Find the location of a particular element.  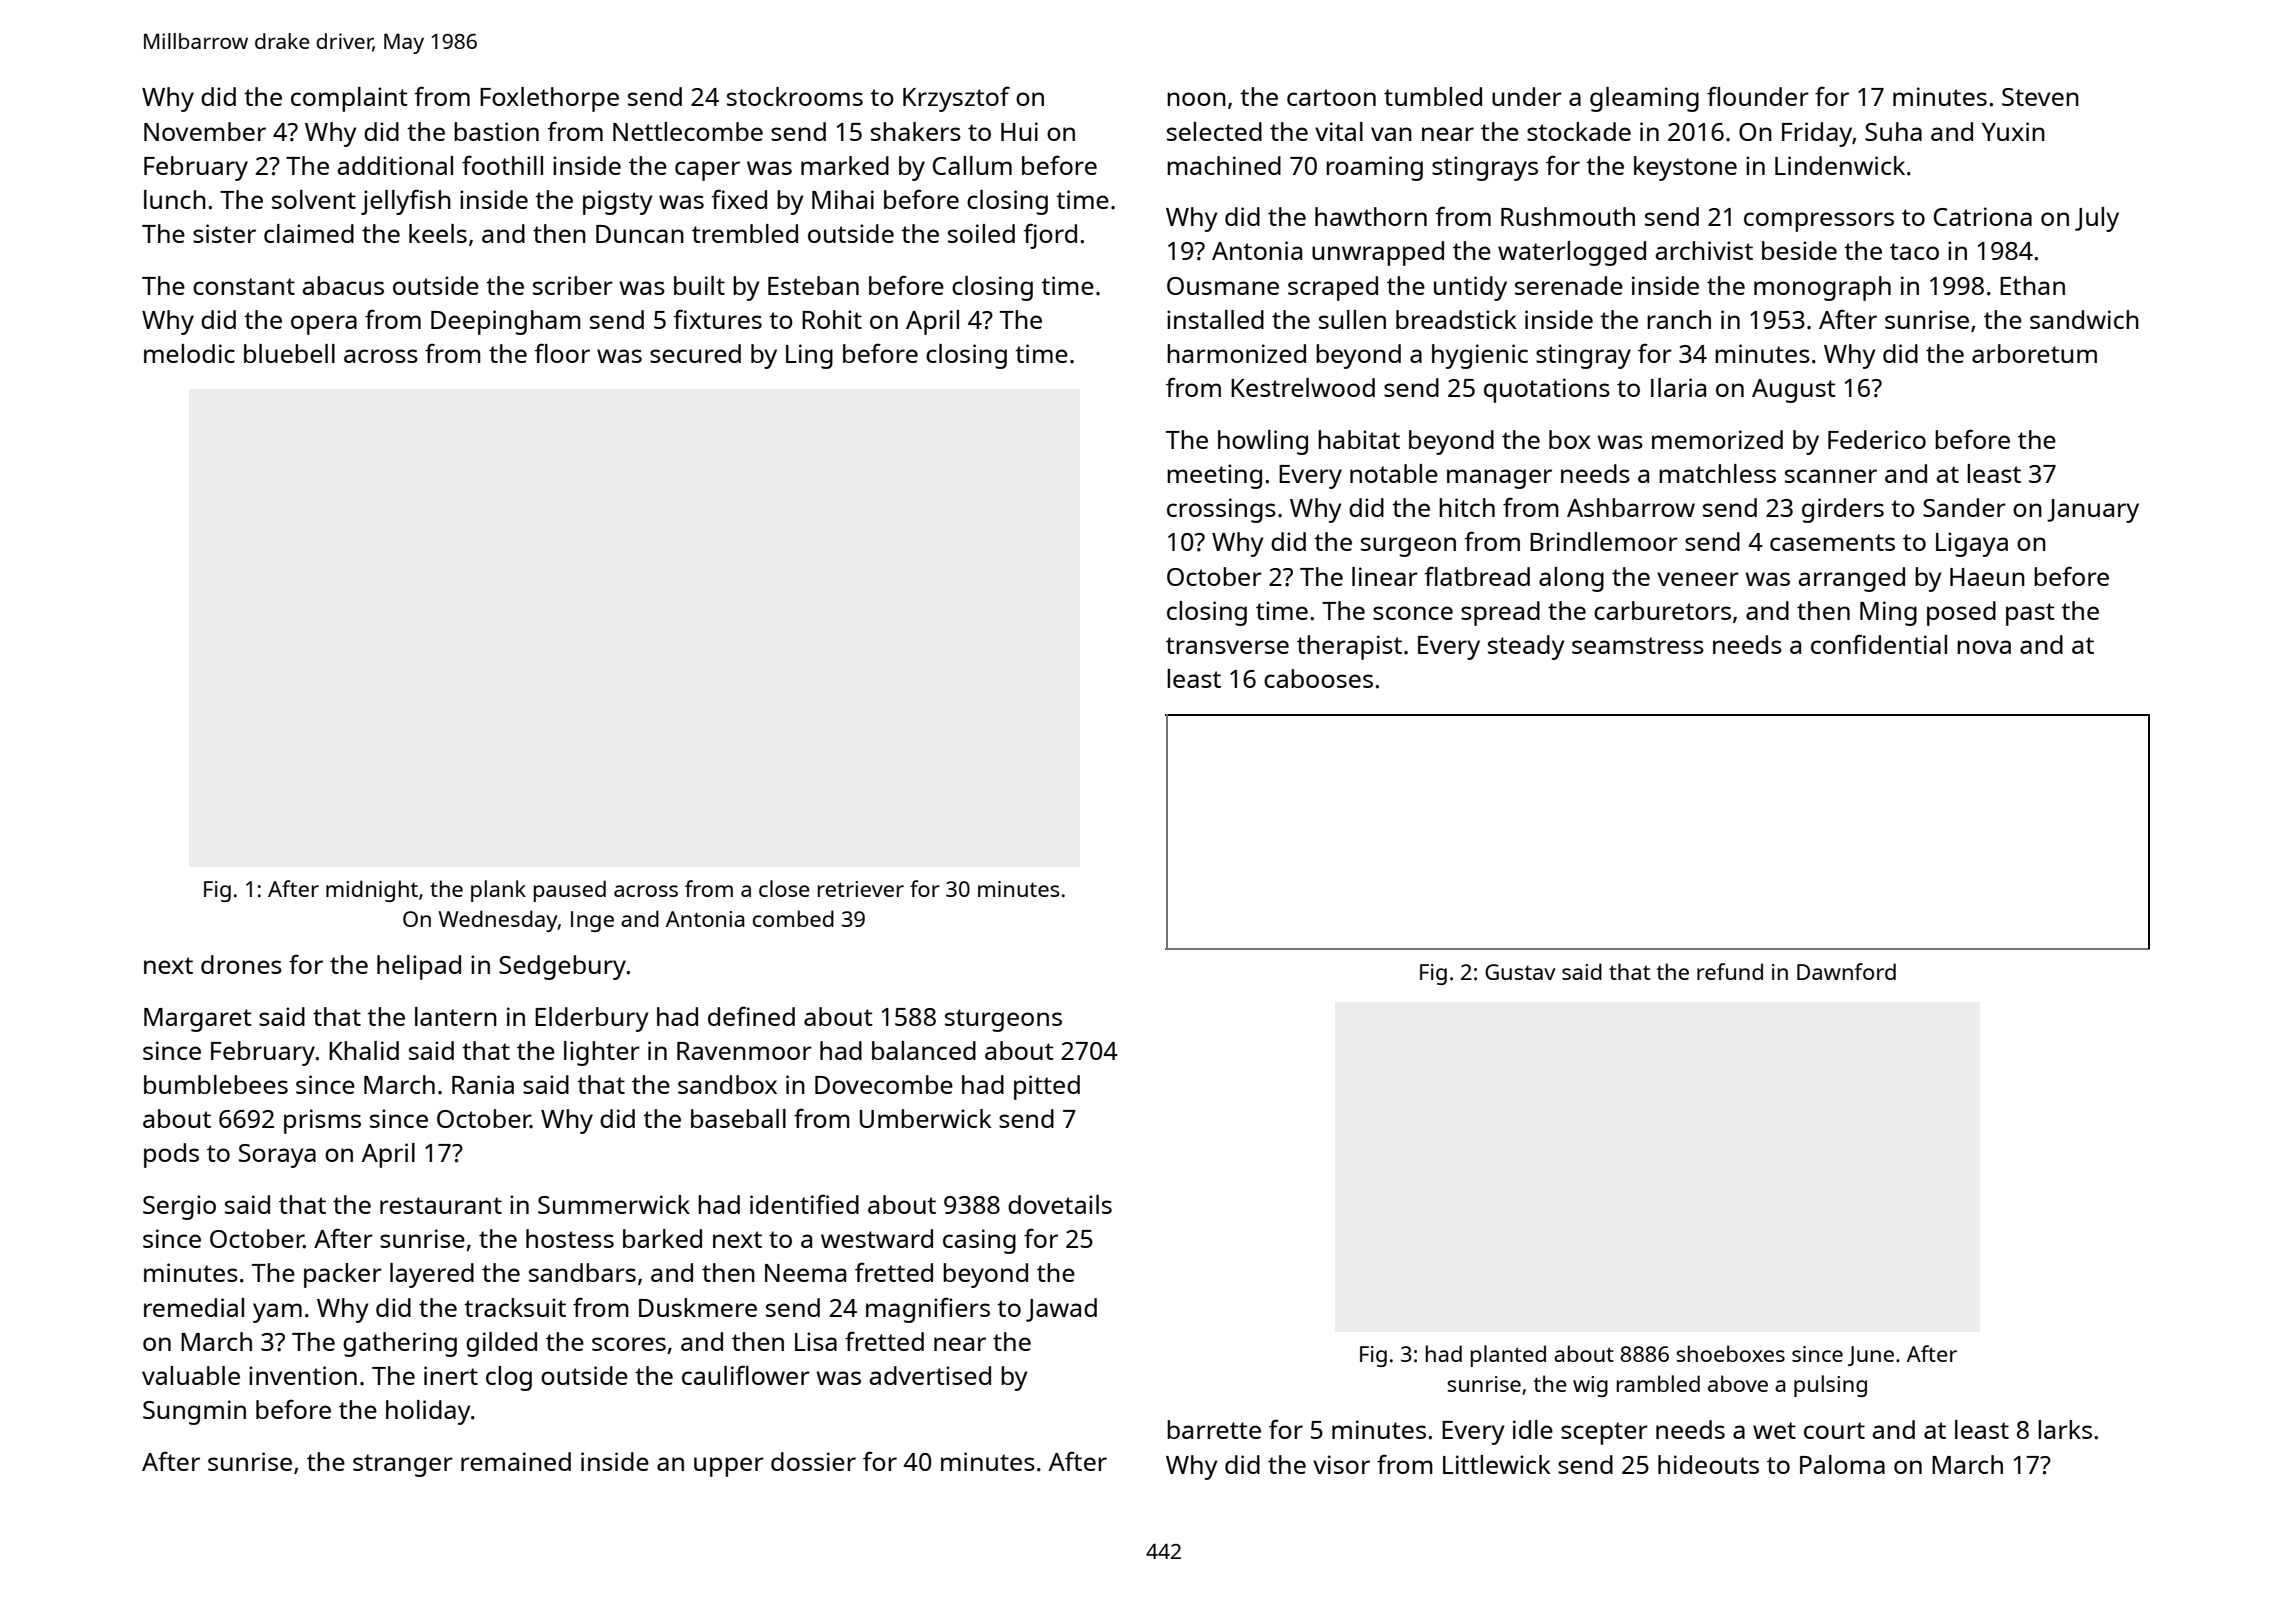

balanced is located at coordinates (924, 1050).
